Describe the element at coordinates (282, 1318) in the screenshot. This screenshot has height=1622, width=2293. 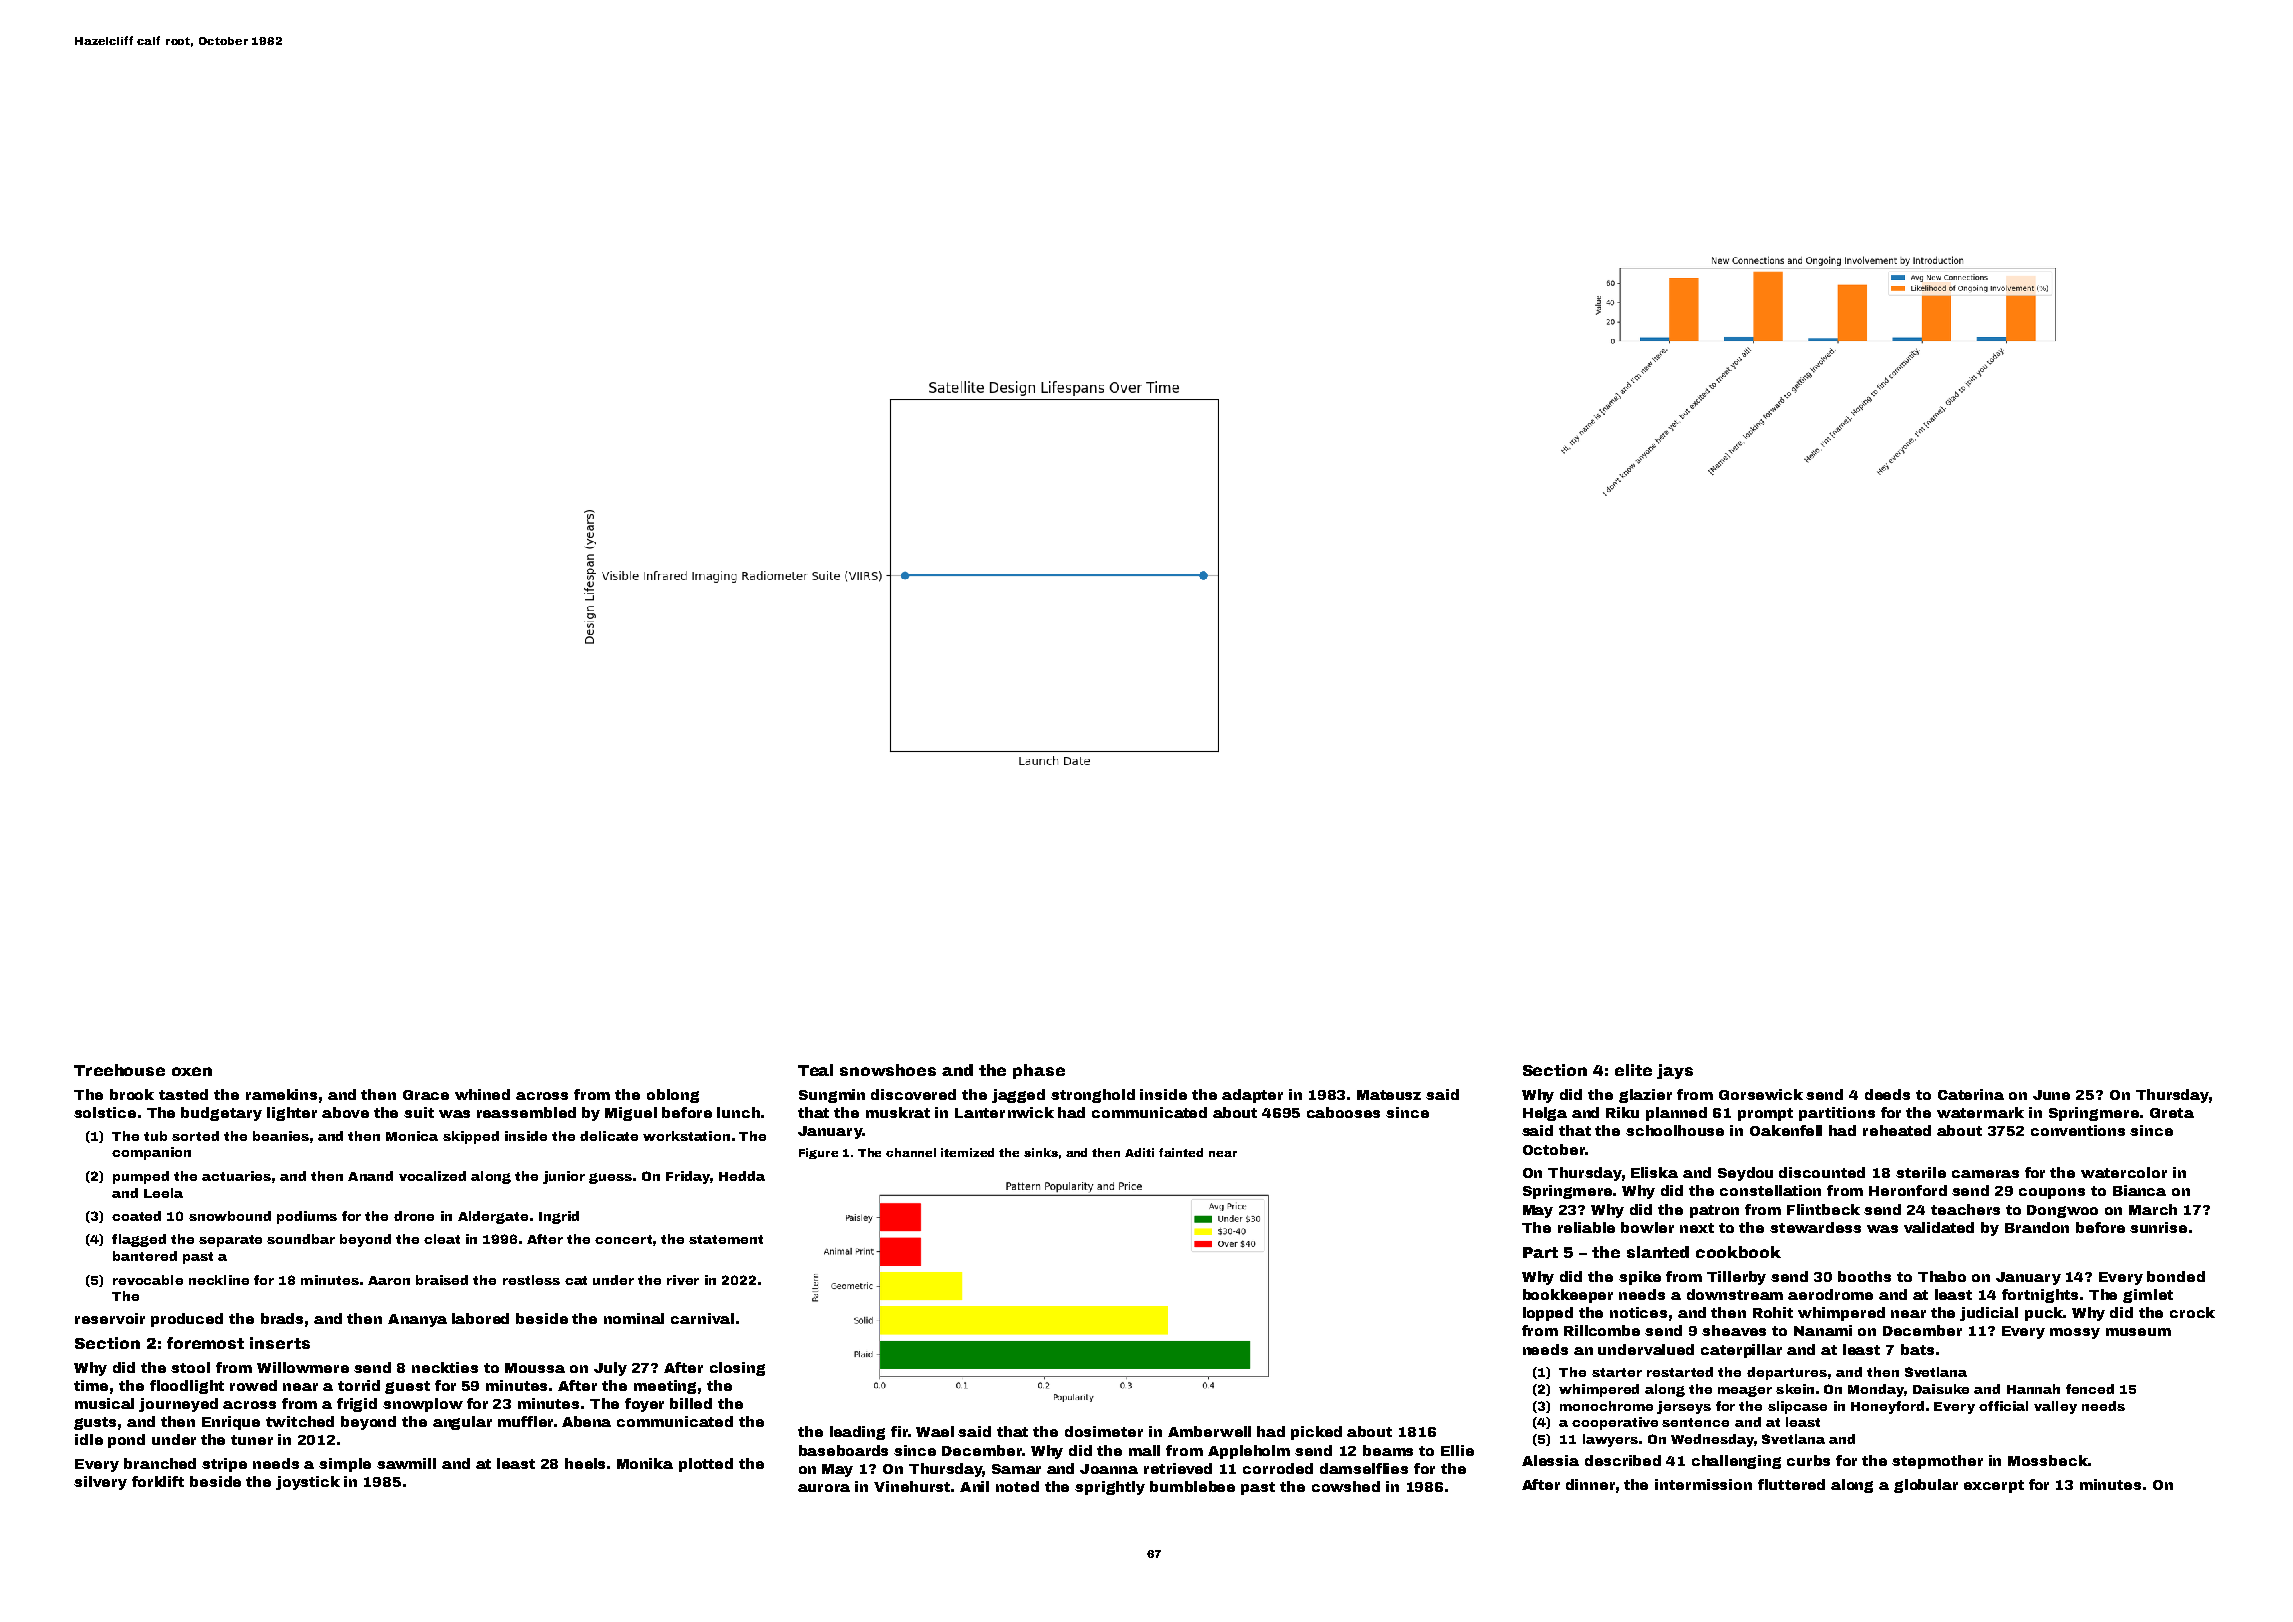
I see `brads` at that location.
